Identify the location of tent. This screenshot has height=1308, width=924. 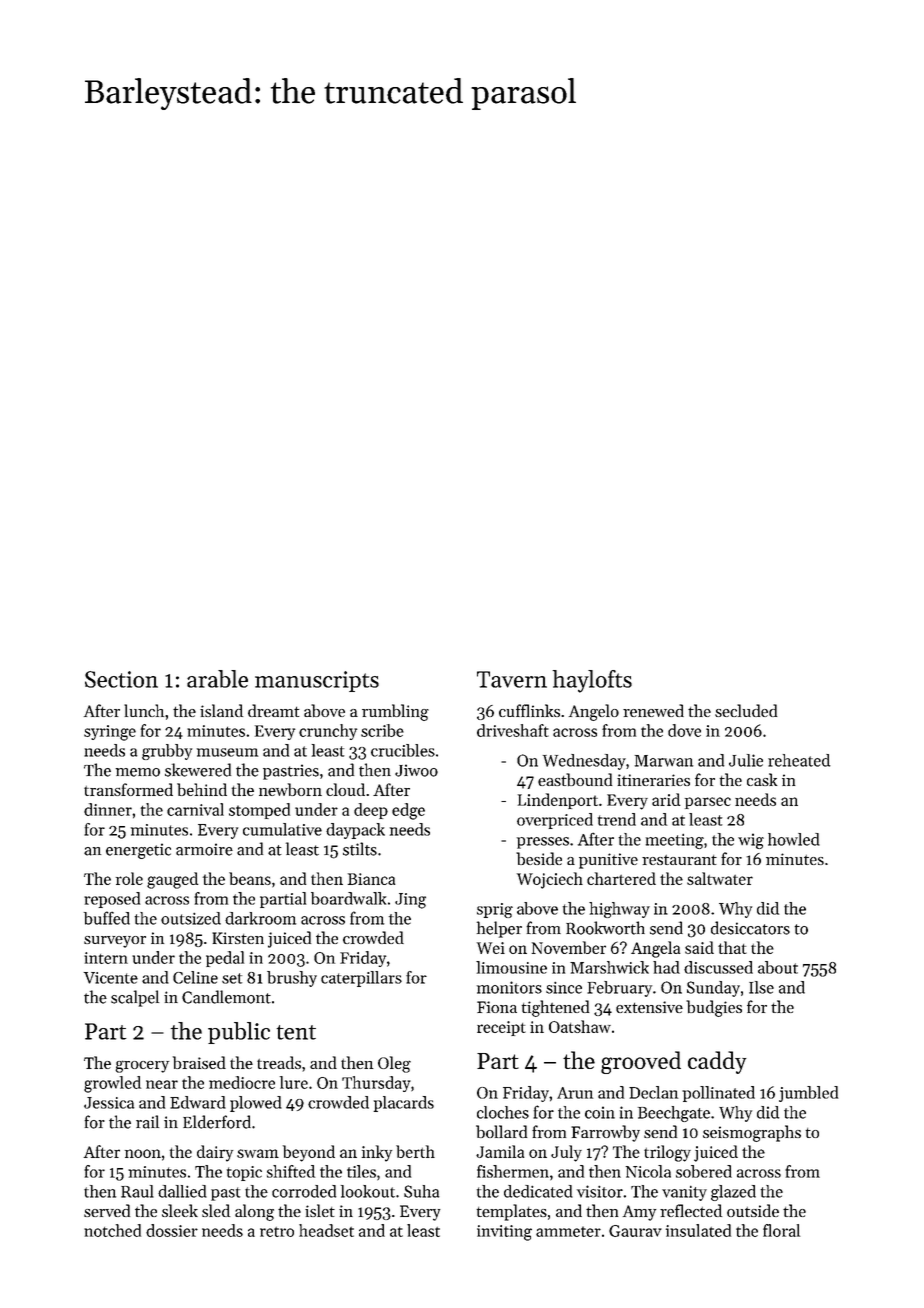
(296, 1032).
